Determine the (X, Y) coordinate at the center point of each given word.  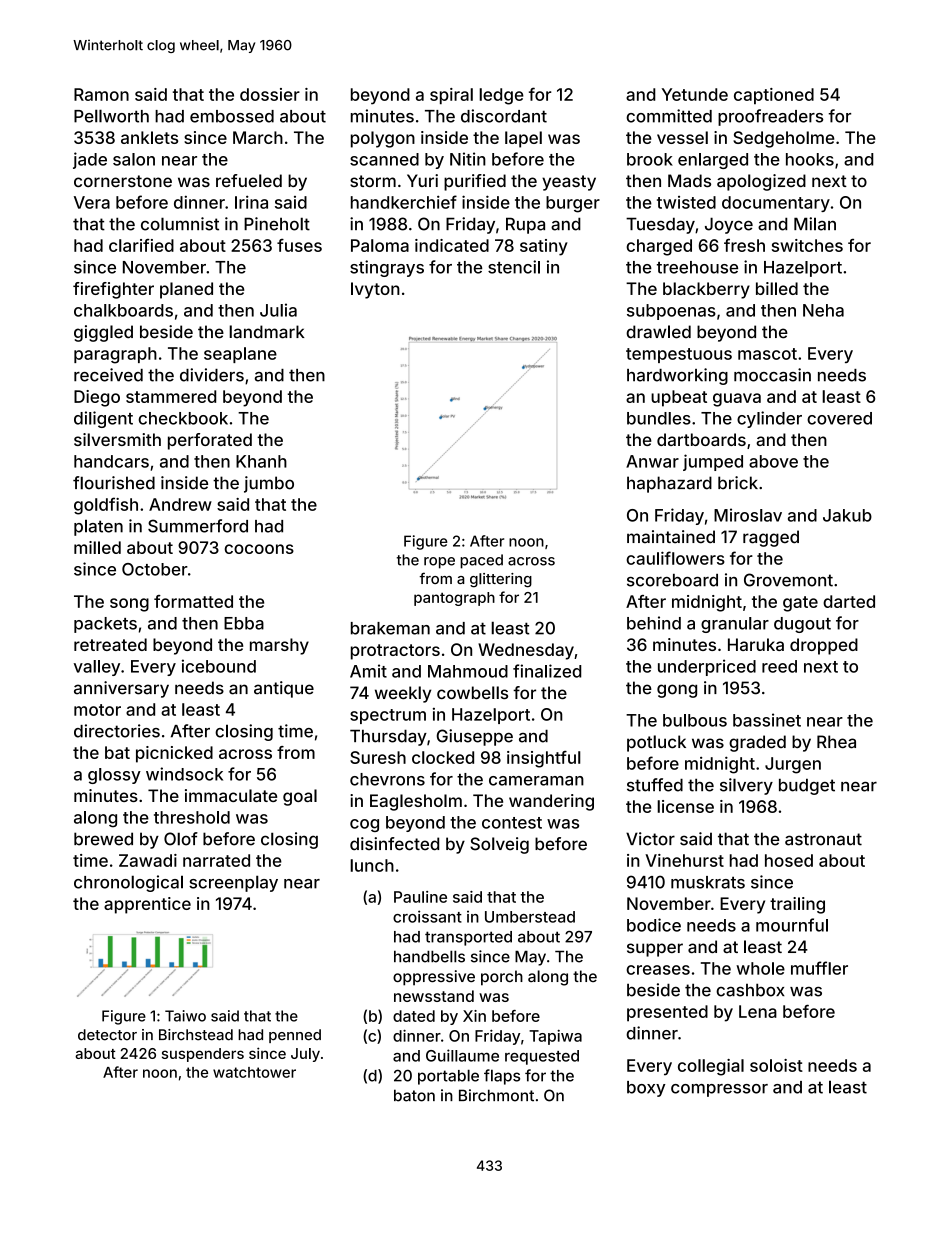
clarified (141, 245)
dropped (824, 646)
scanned (384, 159)
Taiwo (185, 1016)
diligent (103, 419)
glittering (501, 580)
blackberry (706, 290)
